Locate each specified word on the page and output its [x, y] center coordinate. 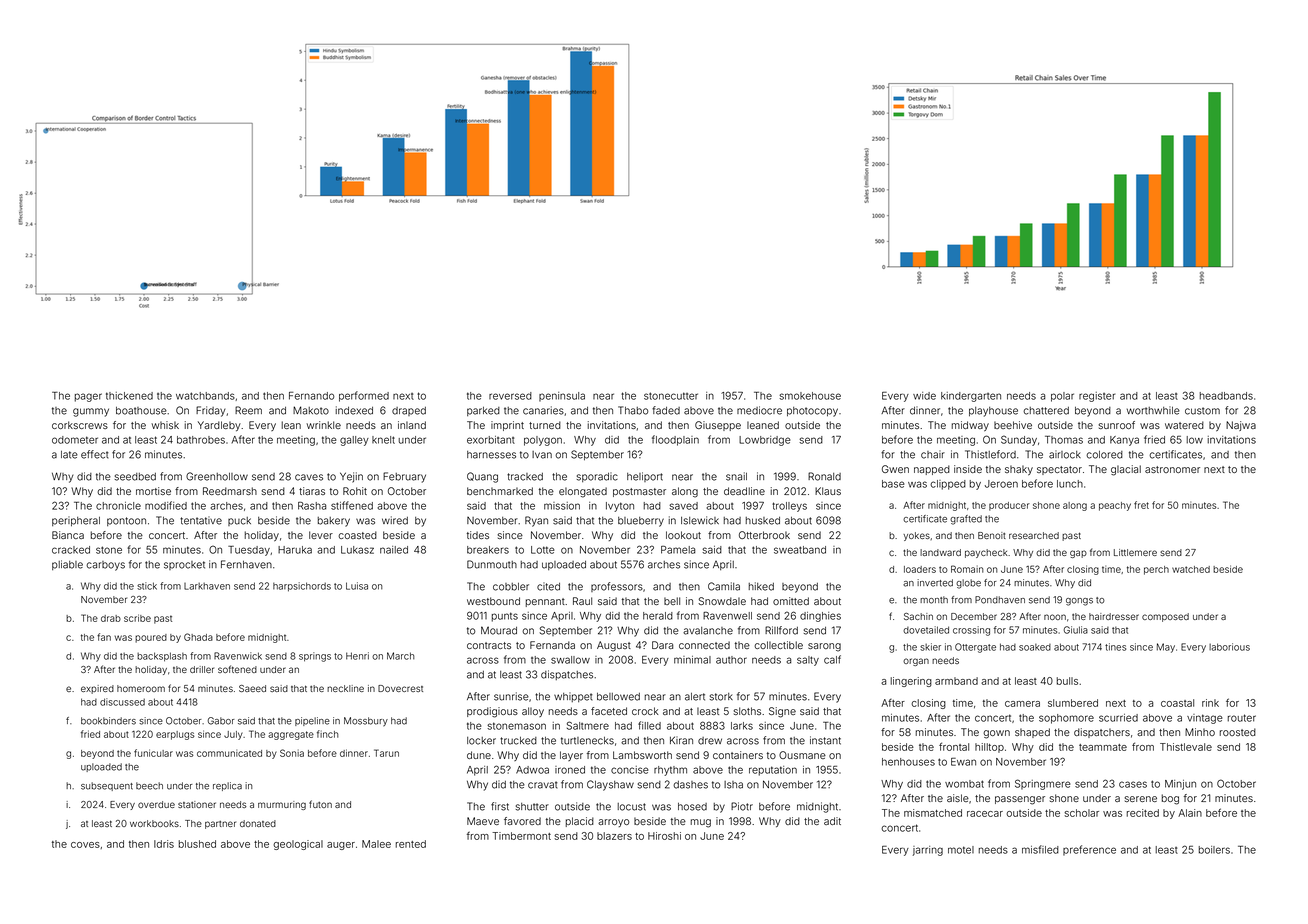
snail [736, 476]
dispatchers [1102, 733]
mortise [153, 491]
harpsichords [302, 587]
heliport [645, 477]
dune [479, 755]
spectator [1059, 470]
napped [932, 470]
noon [1055, 617]
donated [258, 823]
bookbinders [108, 721]
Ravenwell [727, 616]
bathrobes [201, 440]
